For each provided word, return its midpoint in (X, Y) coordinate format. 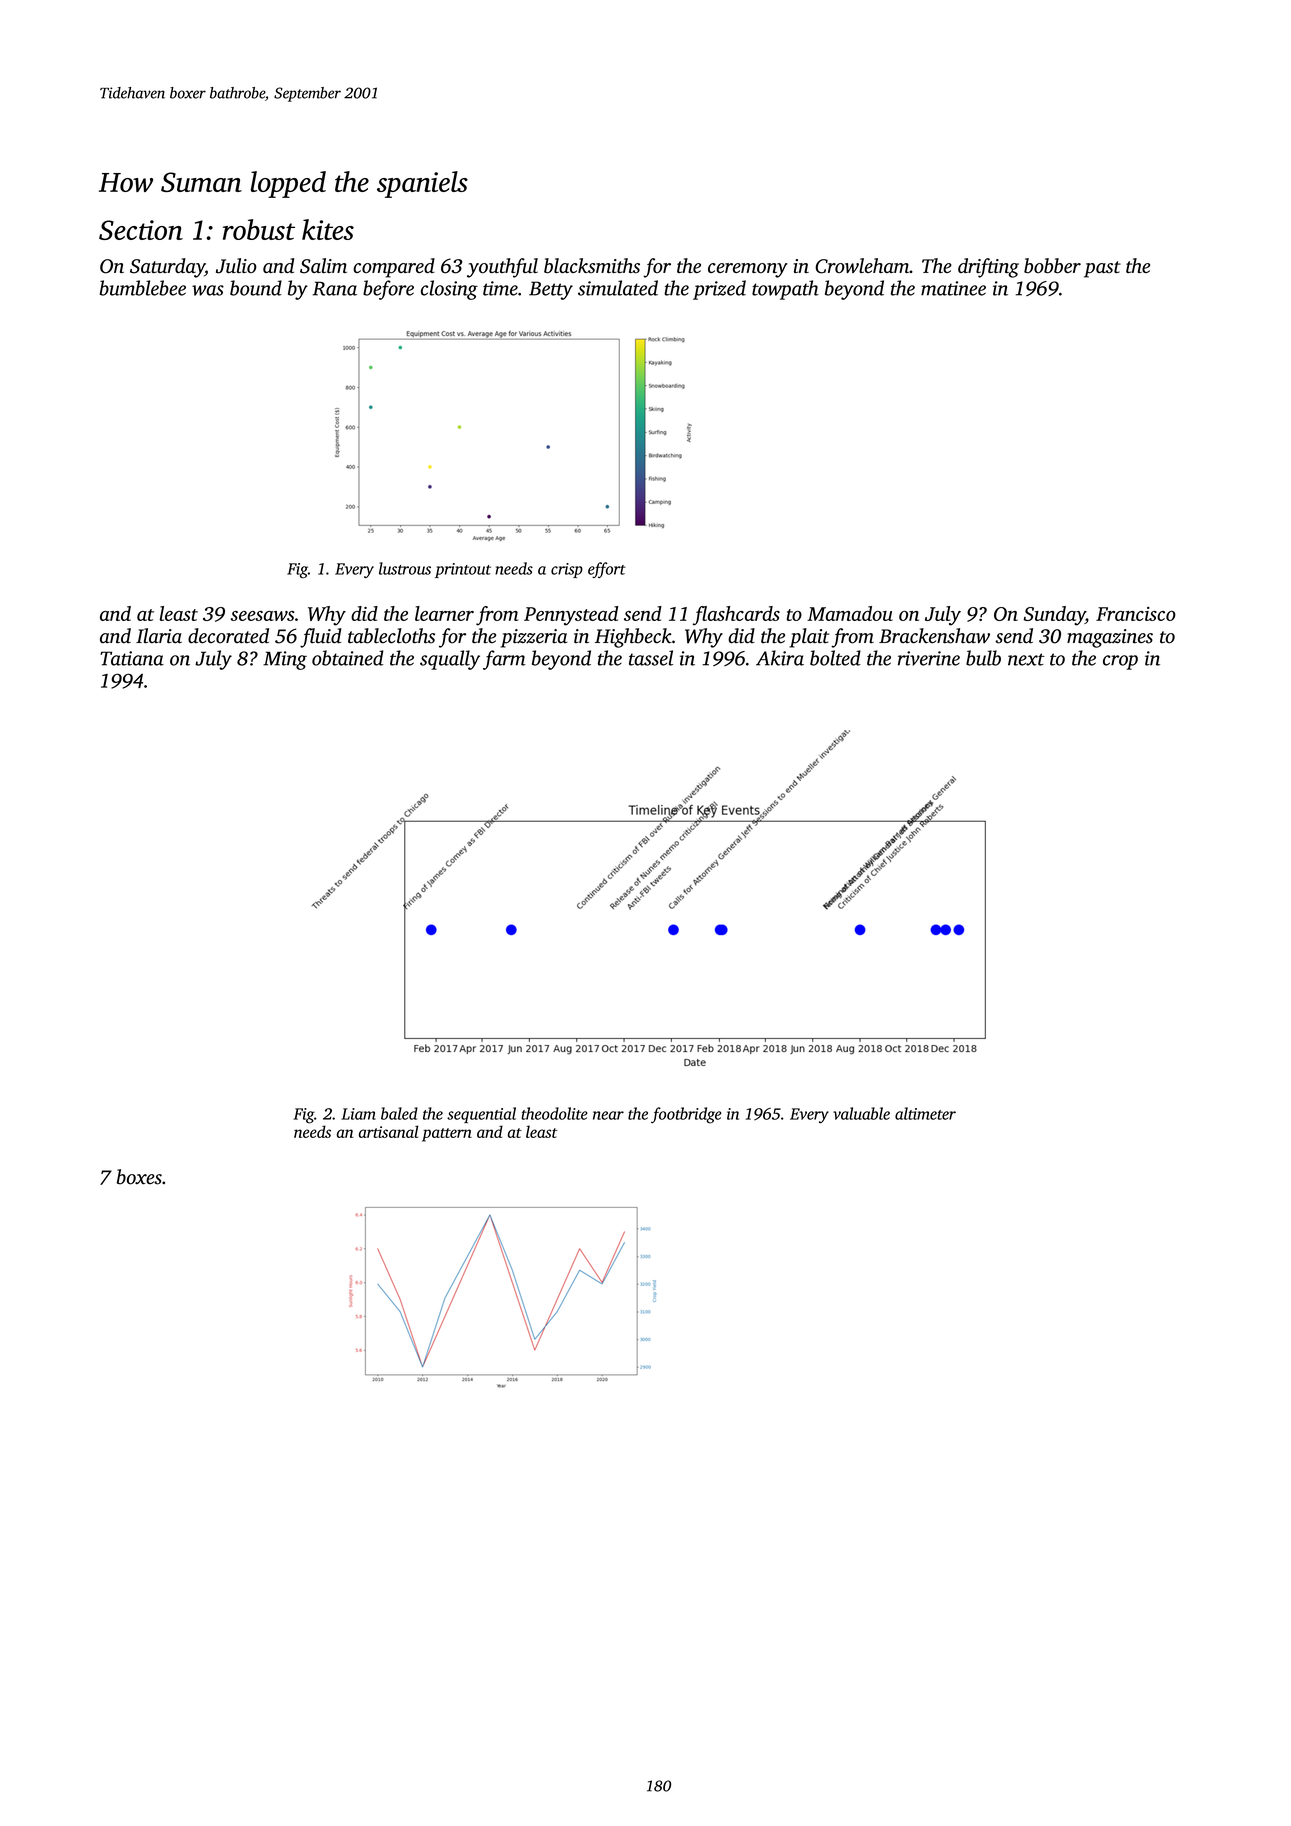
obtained (348, 658)
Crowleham (862, 266)
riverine (929, 658)
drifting (988, 268)
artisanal (388, 1131)
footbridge (686, 1115)
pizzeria (534, 638)
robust (259, 229)
